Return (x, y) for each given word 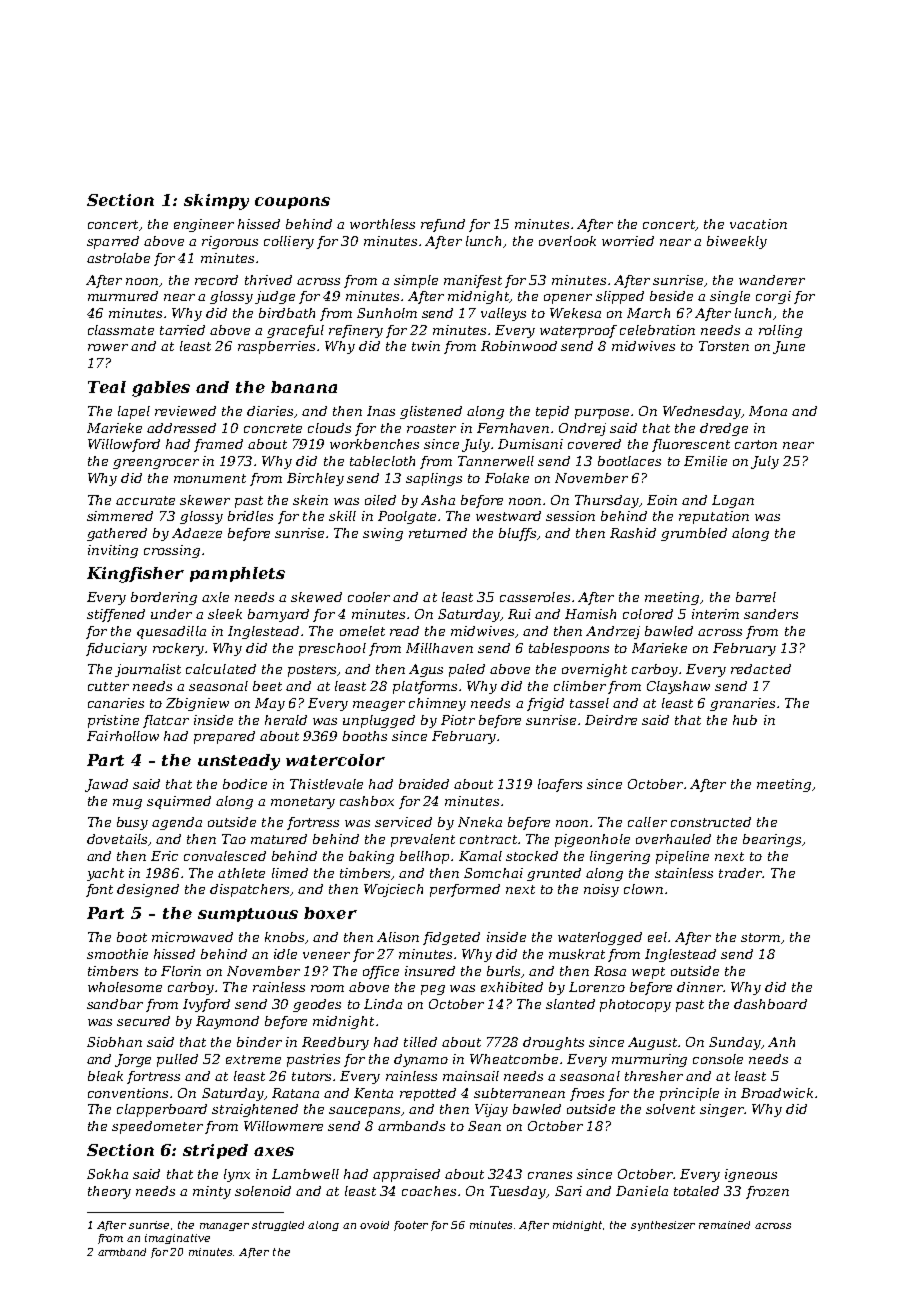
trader (740, 873)
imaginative (177, 1239)
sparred (113, 242)
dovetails (117, 839)
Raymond (227, 1022)
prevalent (423, 840)
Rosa (610, 971)
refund (443, 225)
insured (430, 971)
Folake (507, 478)
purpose (602, 414)
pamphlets (237, 574)
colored (648, 614)
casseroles (535, 597)
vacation (758, 224)
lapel (134, 412)
